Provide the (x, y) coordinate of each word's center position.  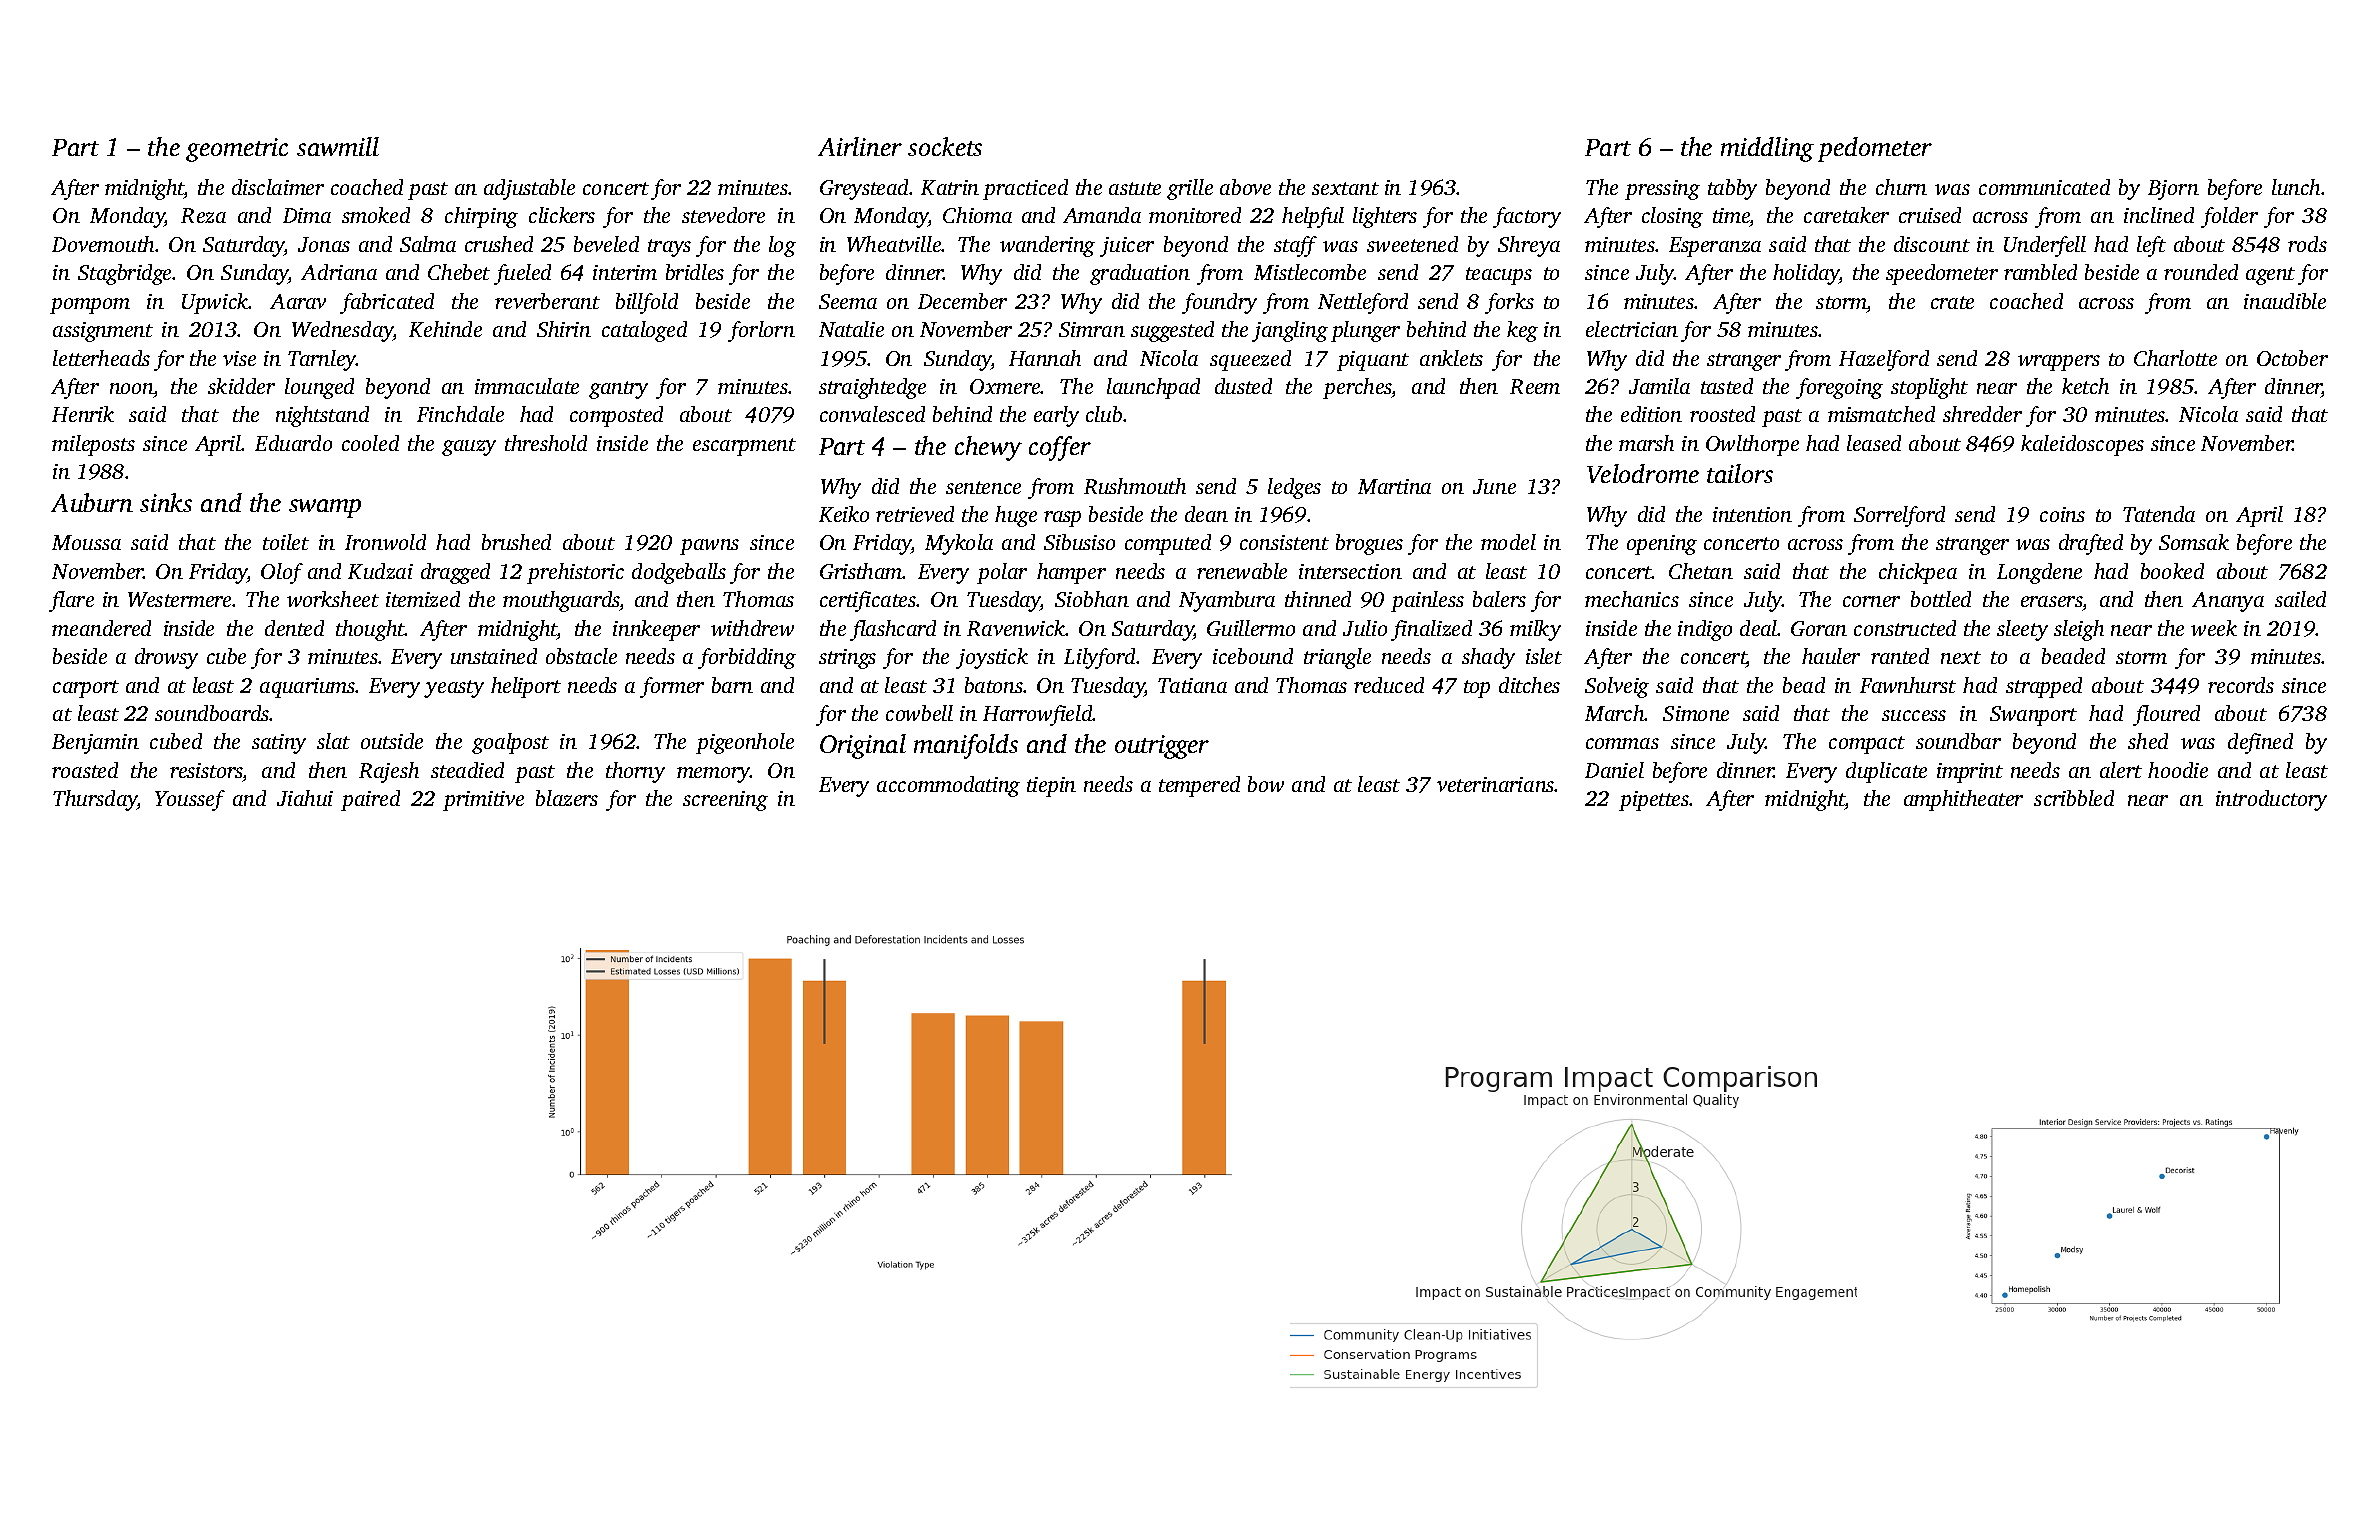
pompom (90, 306)
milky (1535, 630)
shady (1488, 658)
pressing (1662, 190)
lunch (2296, 187)
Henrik (83, 414)
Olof (282, 573)
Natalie (851, 329)
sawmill (338, 146)
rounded (2201, 272)
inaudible (2285, 301)
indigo (1705, 630)
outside (392, 741)
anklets (1451, 358)
